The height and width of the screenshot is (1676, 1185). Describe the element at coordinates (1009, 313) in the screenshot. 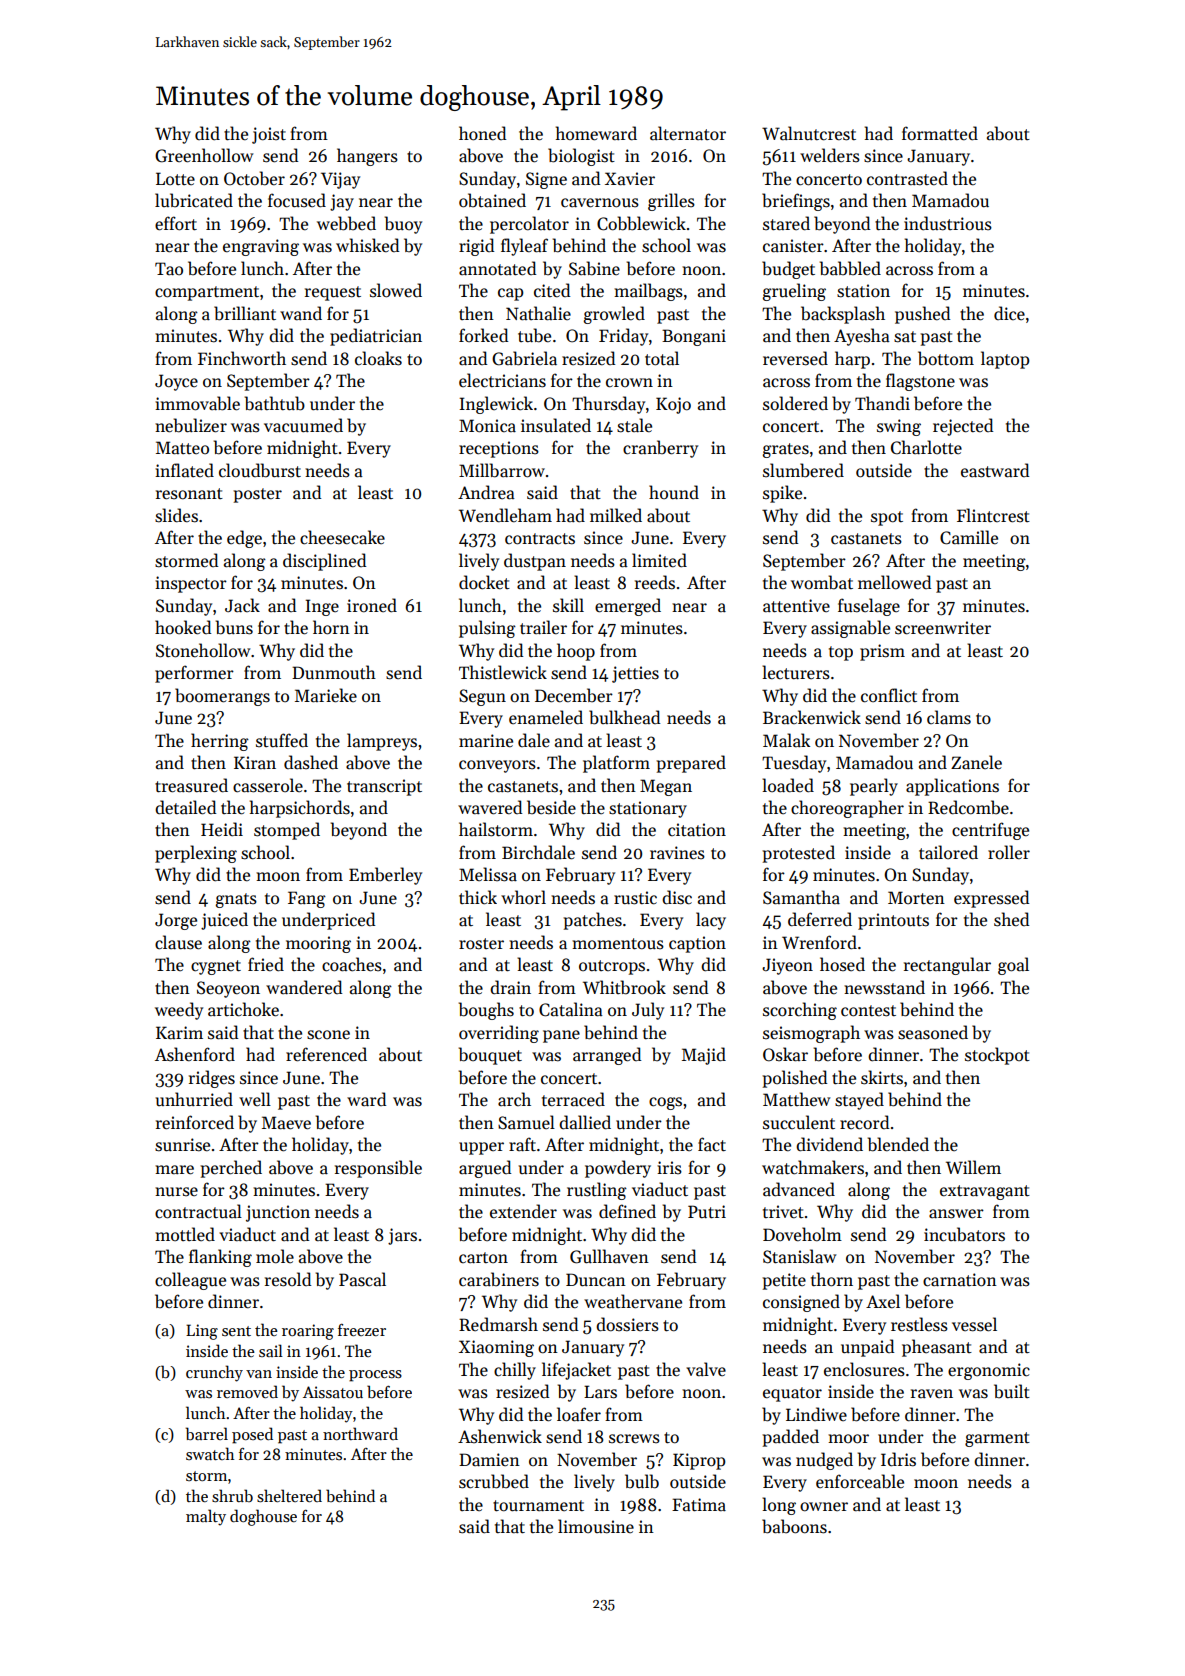

I see `dice` at that location.
